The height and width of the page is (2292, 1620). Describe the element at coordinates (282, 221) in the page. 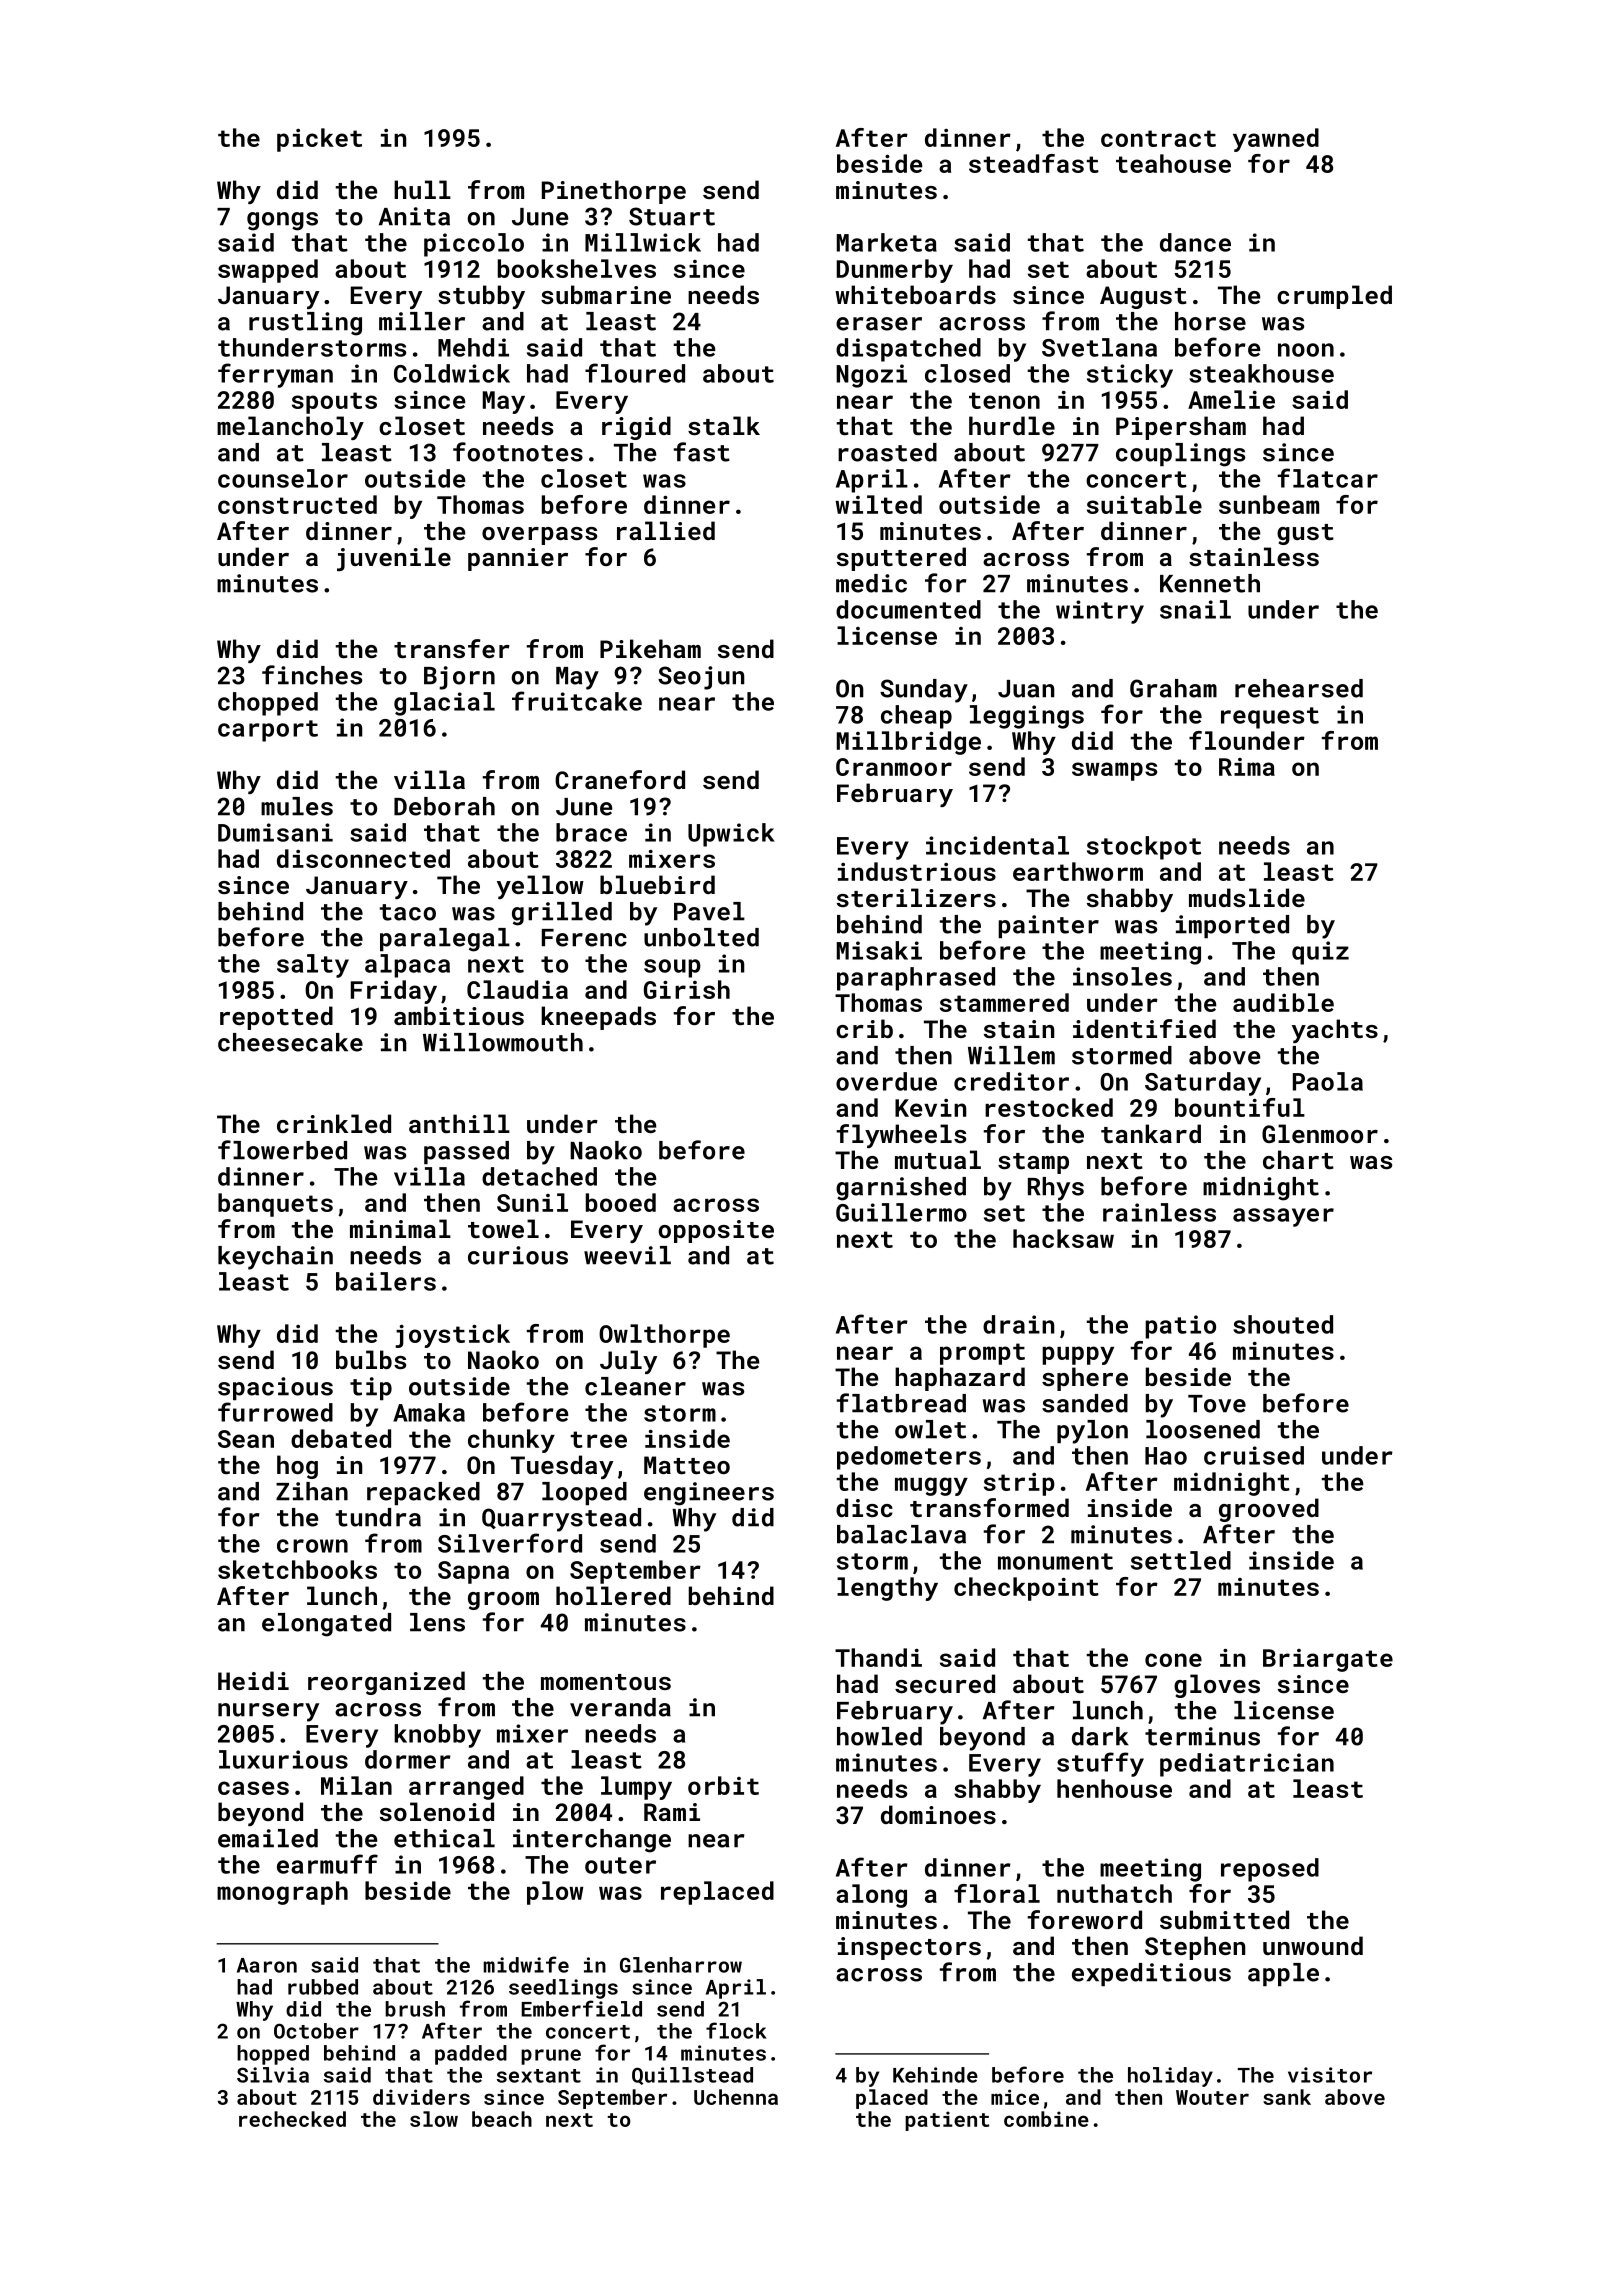

I see `gongs` at that location.
